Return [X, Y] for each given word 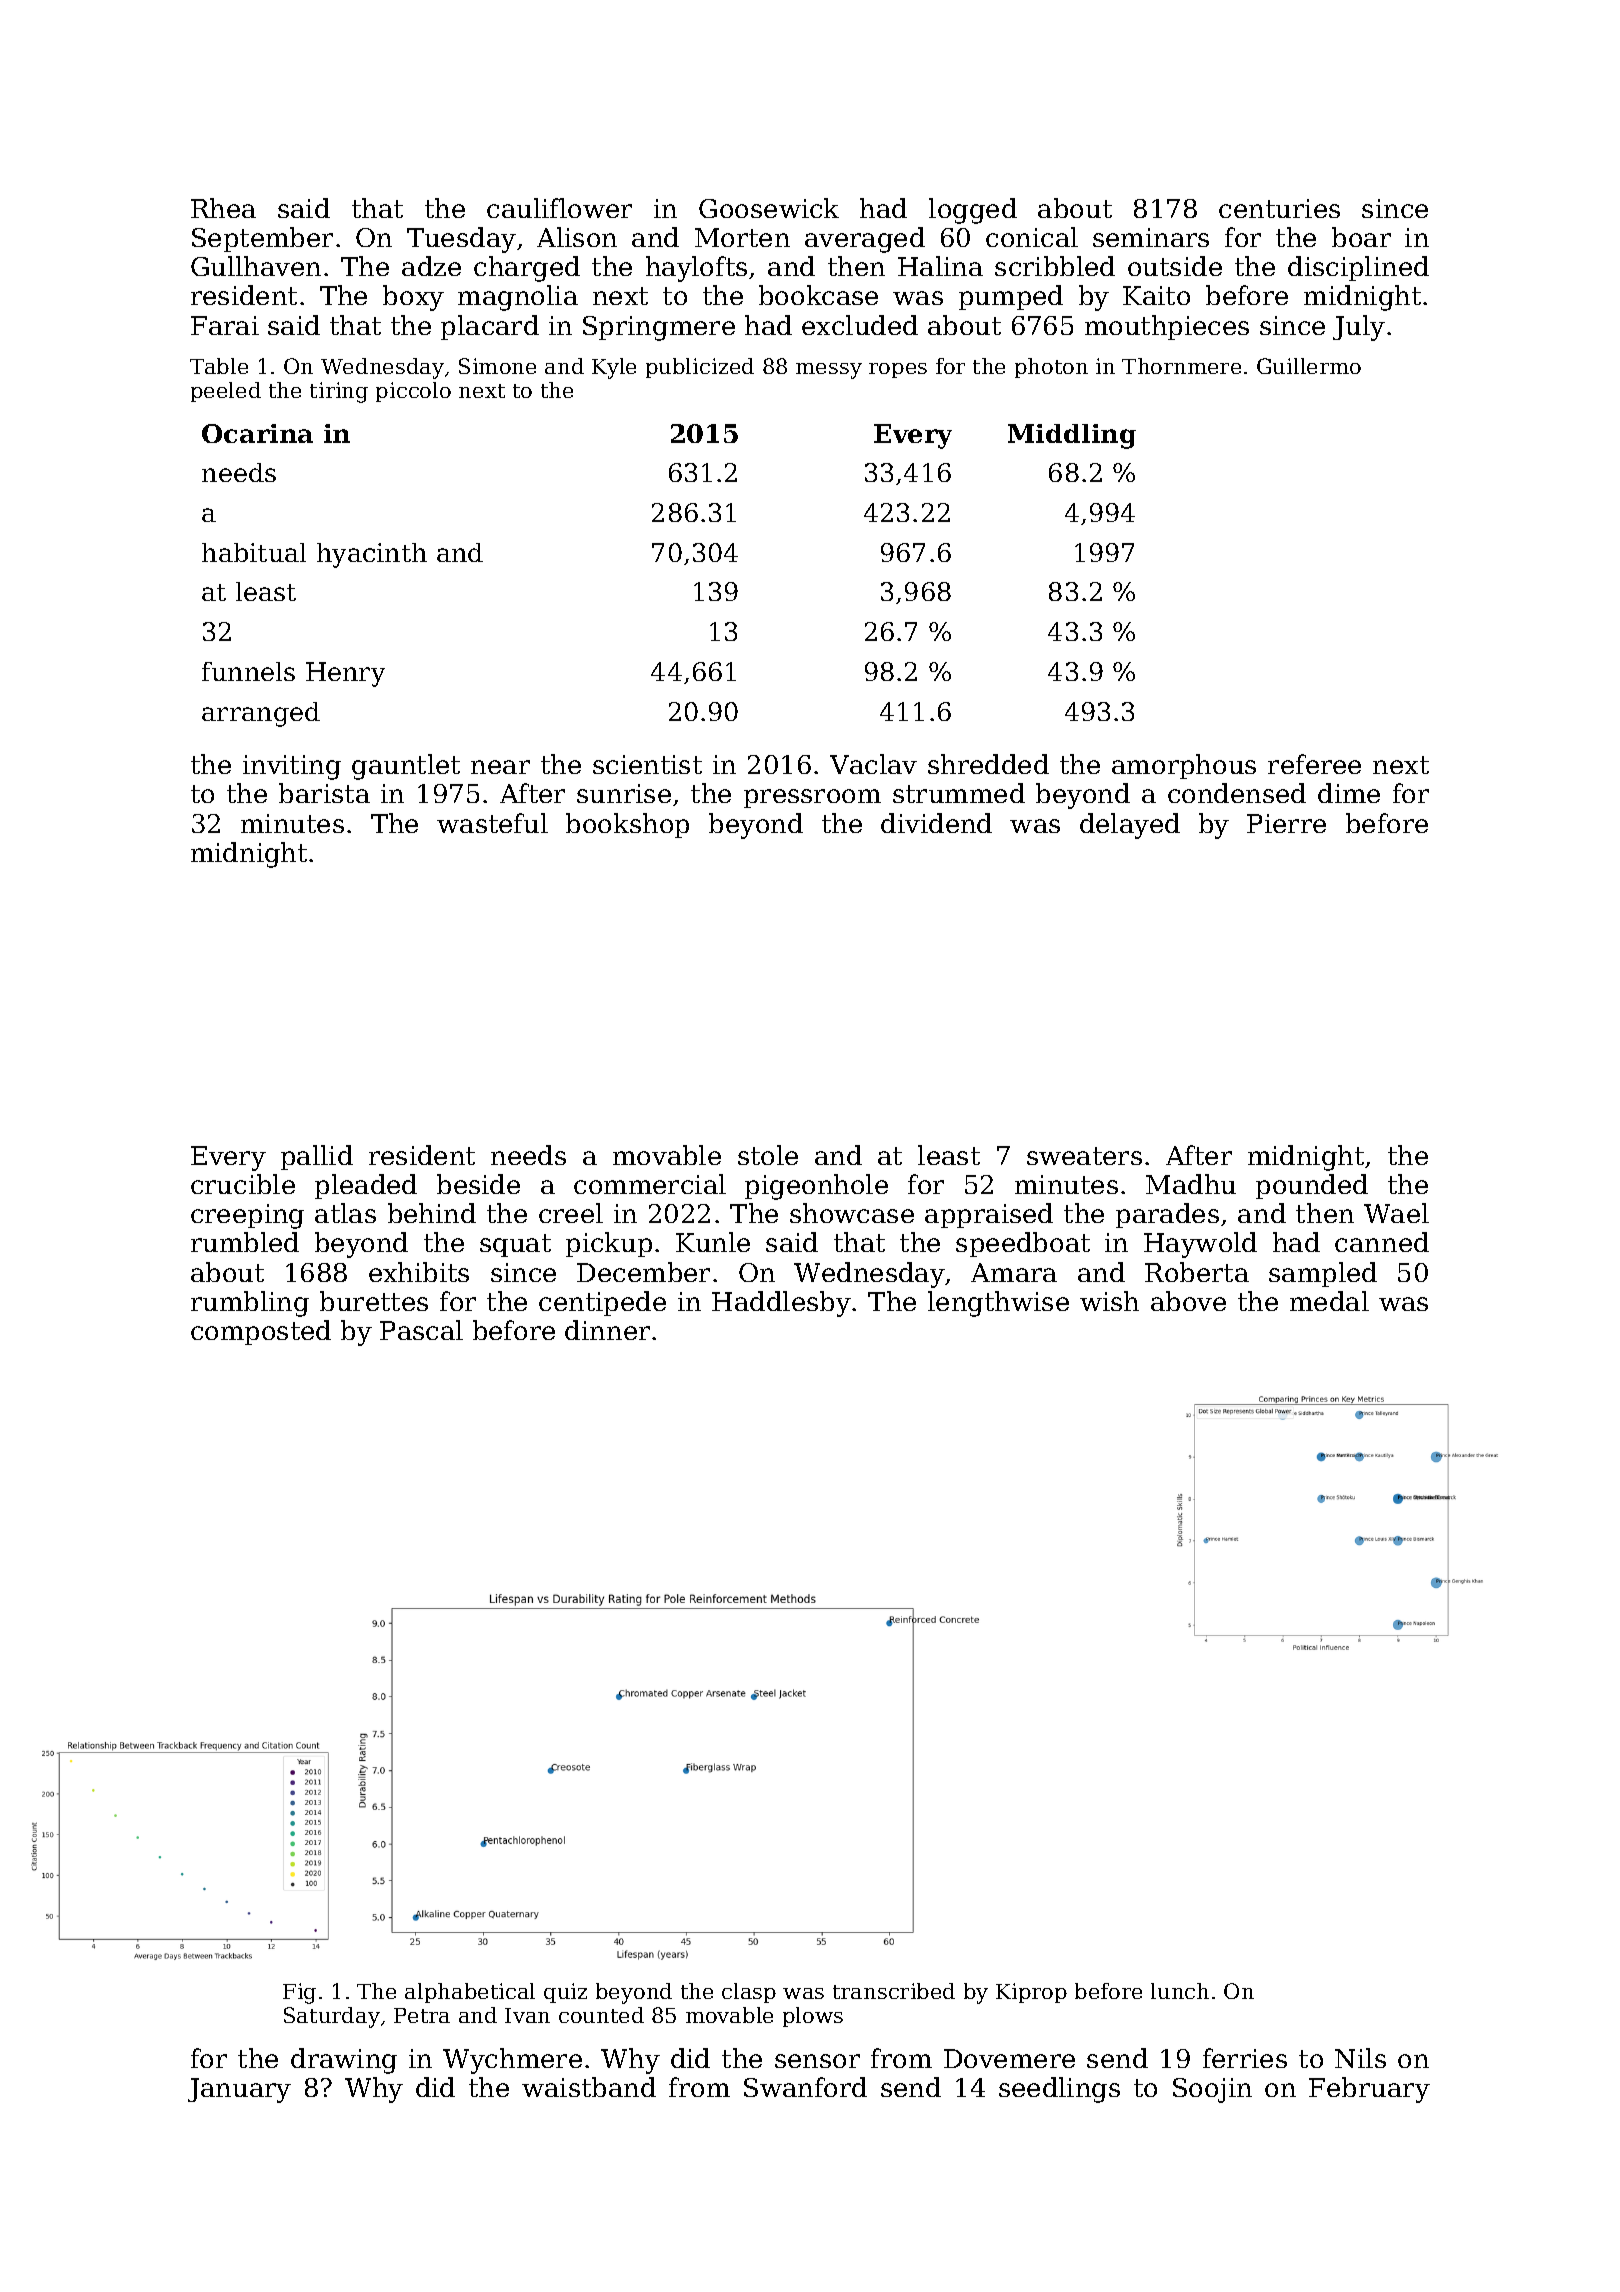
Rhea [223, 208]
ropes [898, 370]
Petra [422, 2015]
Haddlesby [781, 1304]
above [1188, 1301]
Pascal [421, 1330]
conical [1032, 237]
